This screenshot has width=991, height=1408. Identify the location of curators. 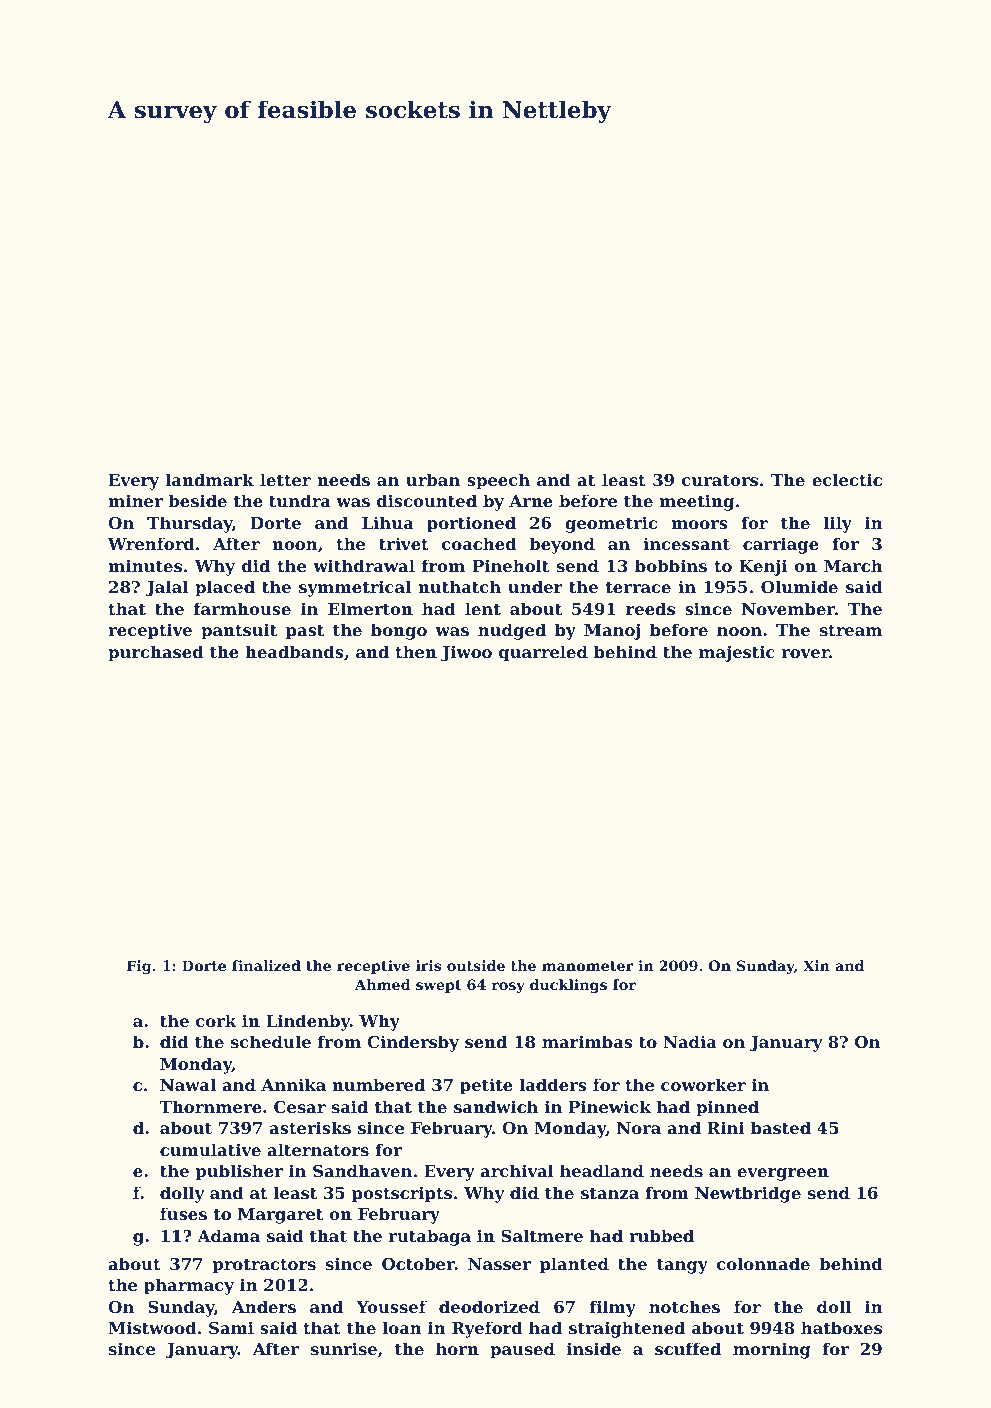
(720, 480).
